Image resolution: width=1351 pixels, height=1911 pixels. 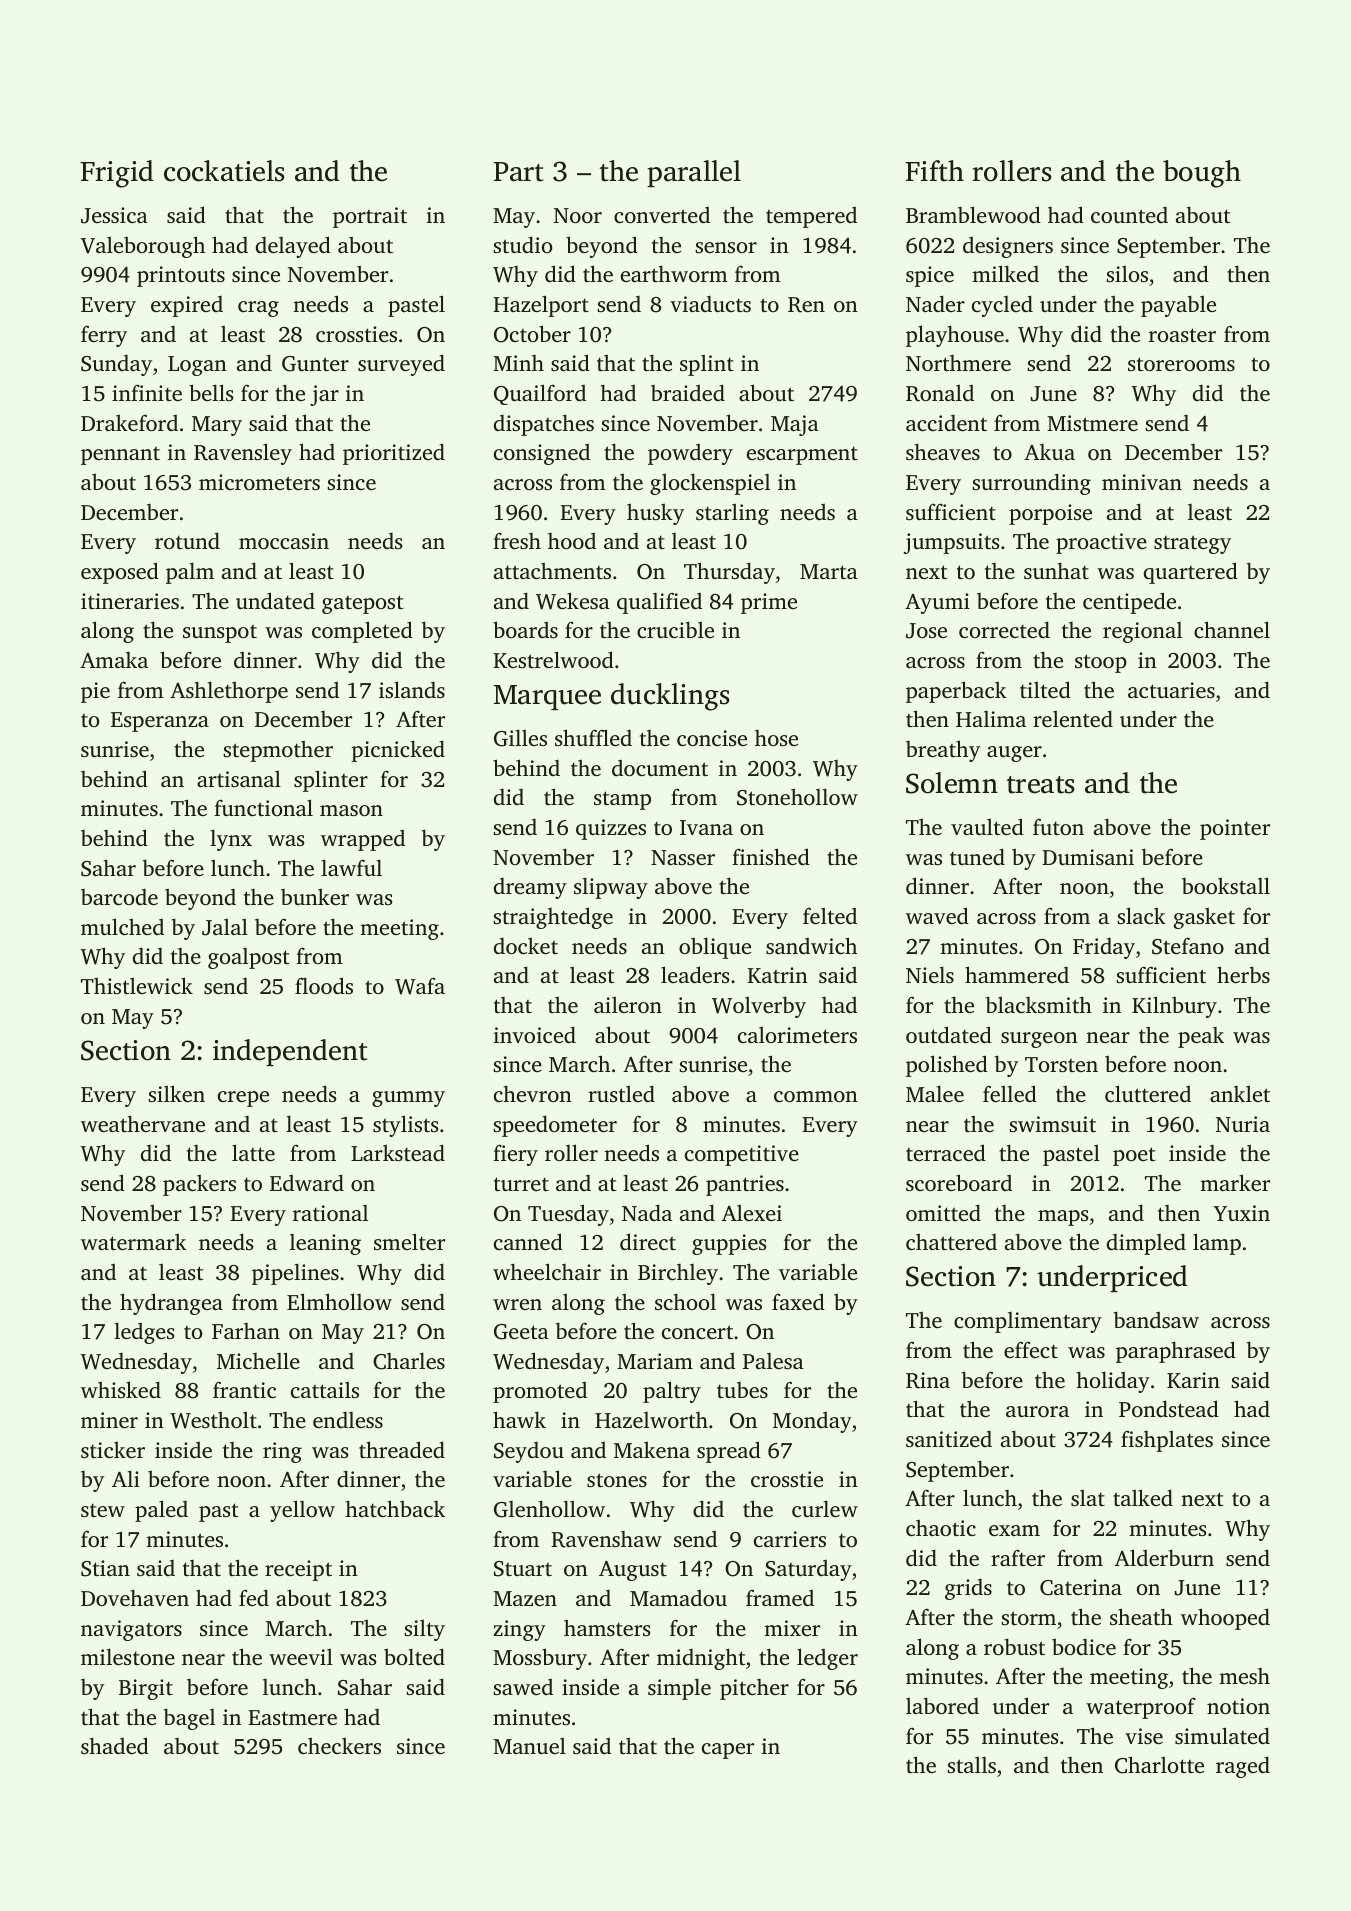 I want to click on Thistlewick, so click(x=137, y=985).
